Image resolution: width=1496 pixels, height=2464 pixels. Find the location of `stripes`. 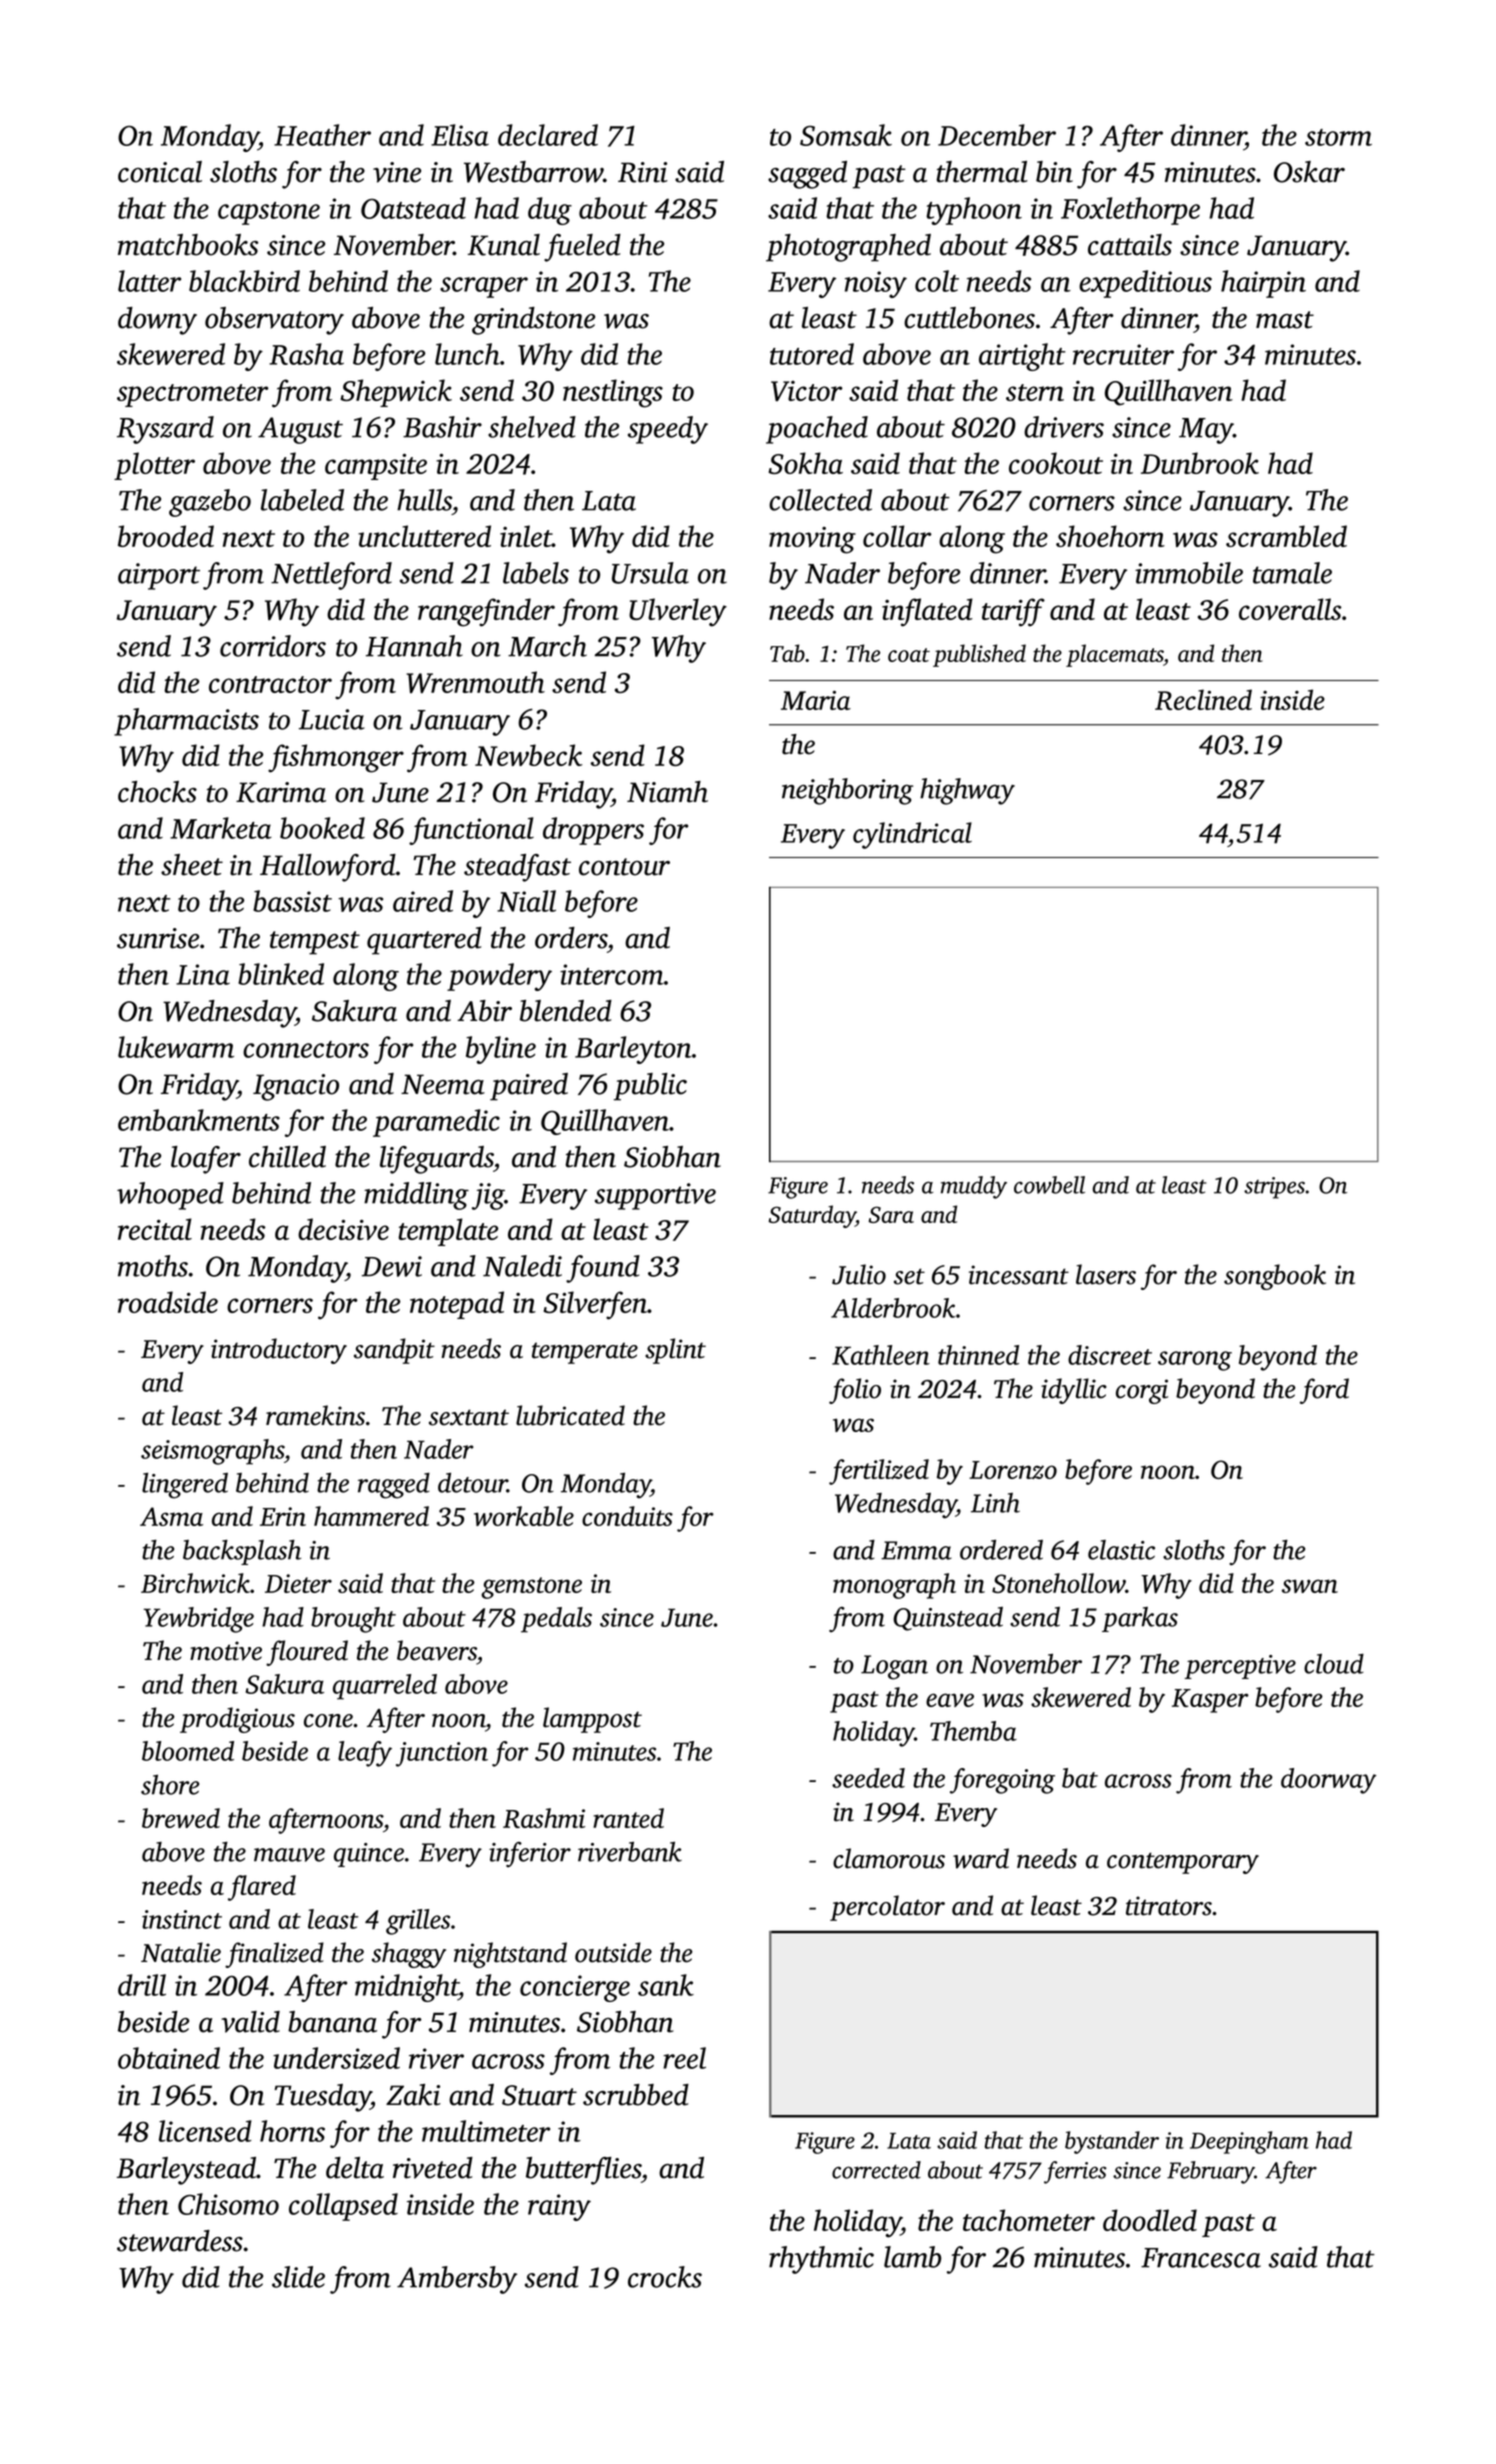

stripes is located at coordinates (1274, 1188).
